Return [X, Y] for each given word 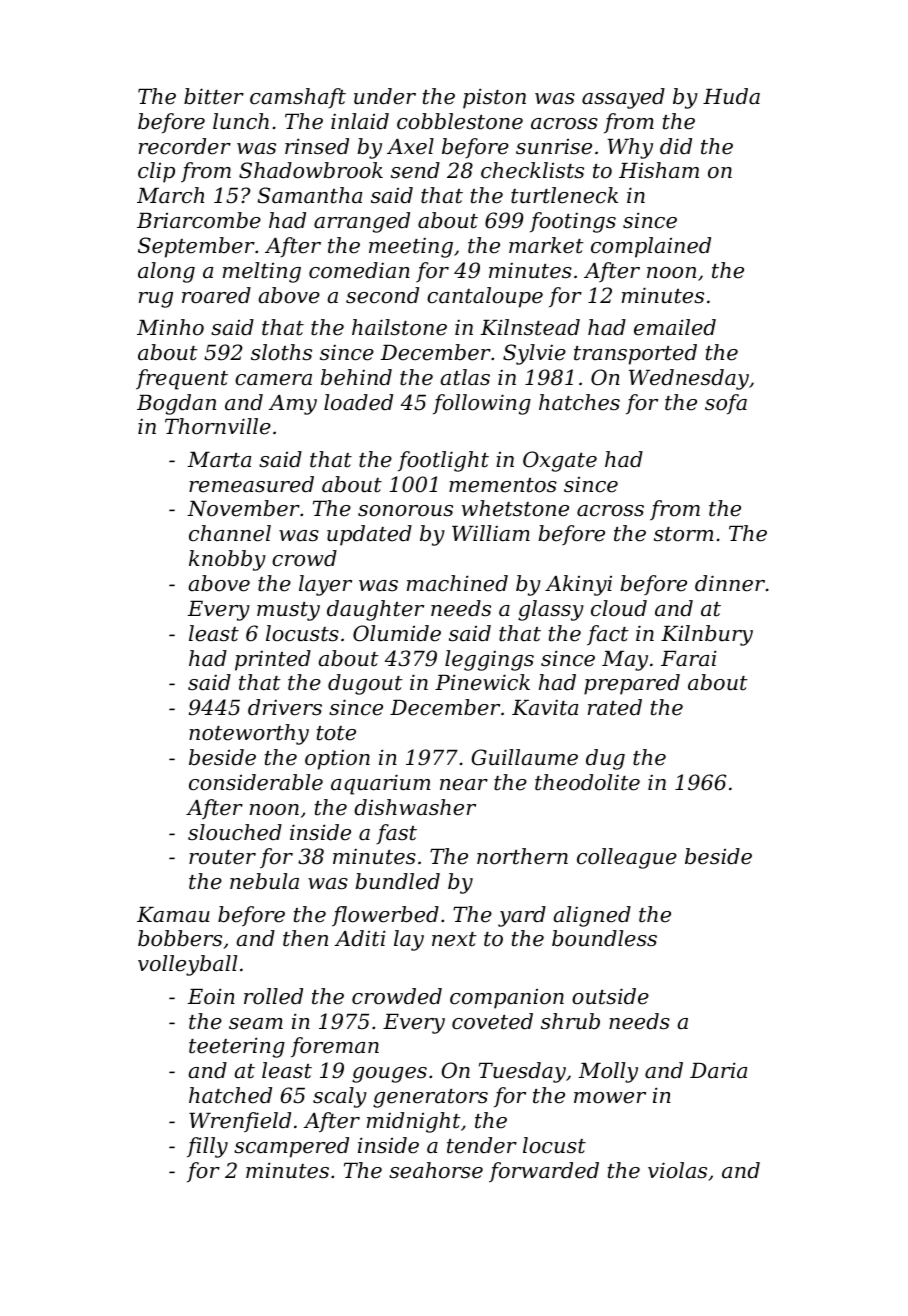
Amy [293, 405]
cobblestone [460, 121]
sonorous [405, 511]
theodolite [587, 782]
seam [256, 1024]
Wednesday [689, 379]
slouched [235, 832]
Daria [718, 1070]
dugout [365, 684]
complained [651, 247]
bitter [214, 96]
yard [522, 916]
